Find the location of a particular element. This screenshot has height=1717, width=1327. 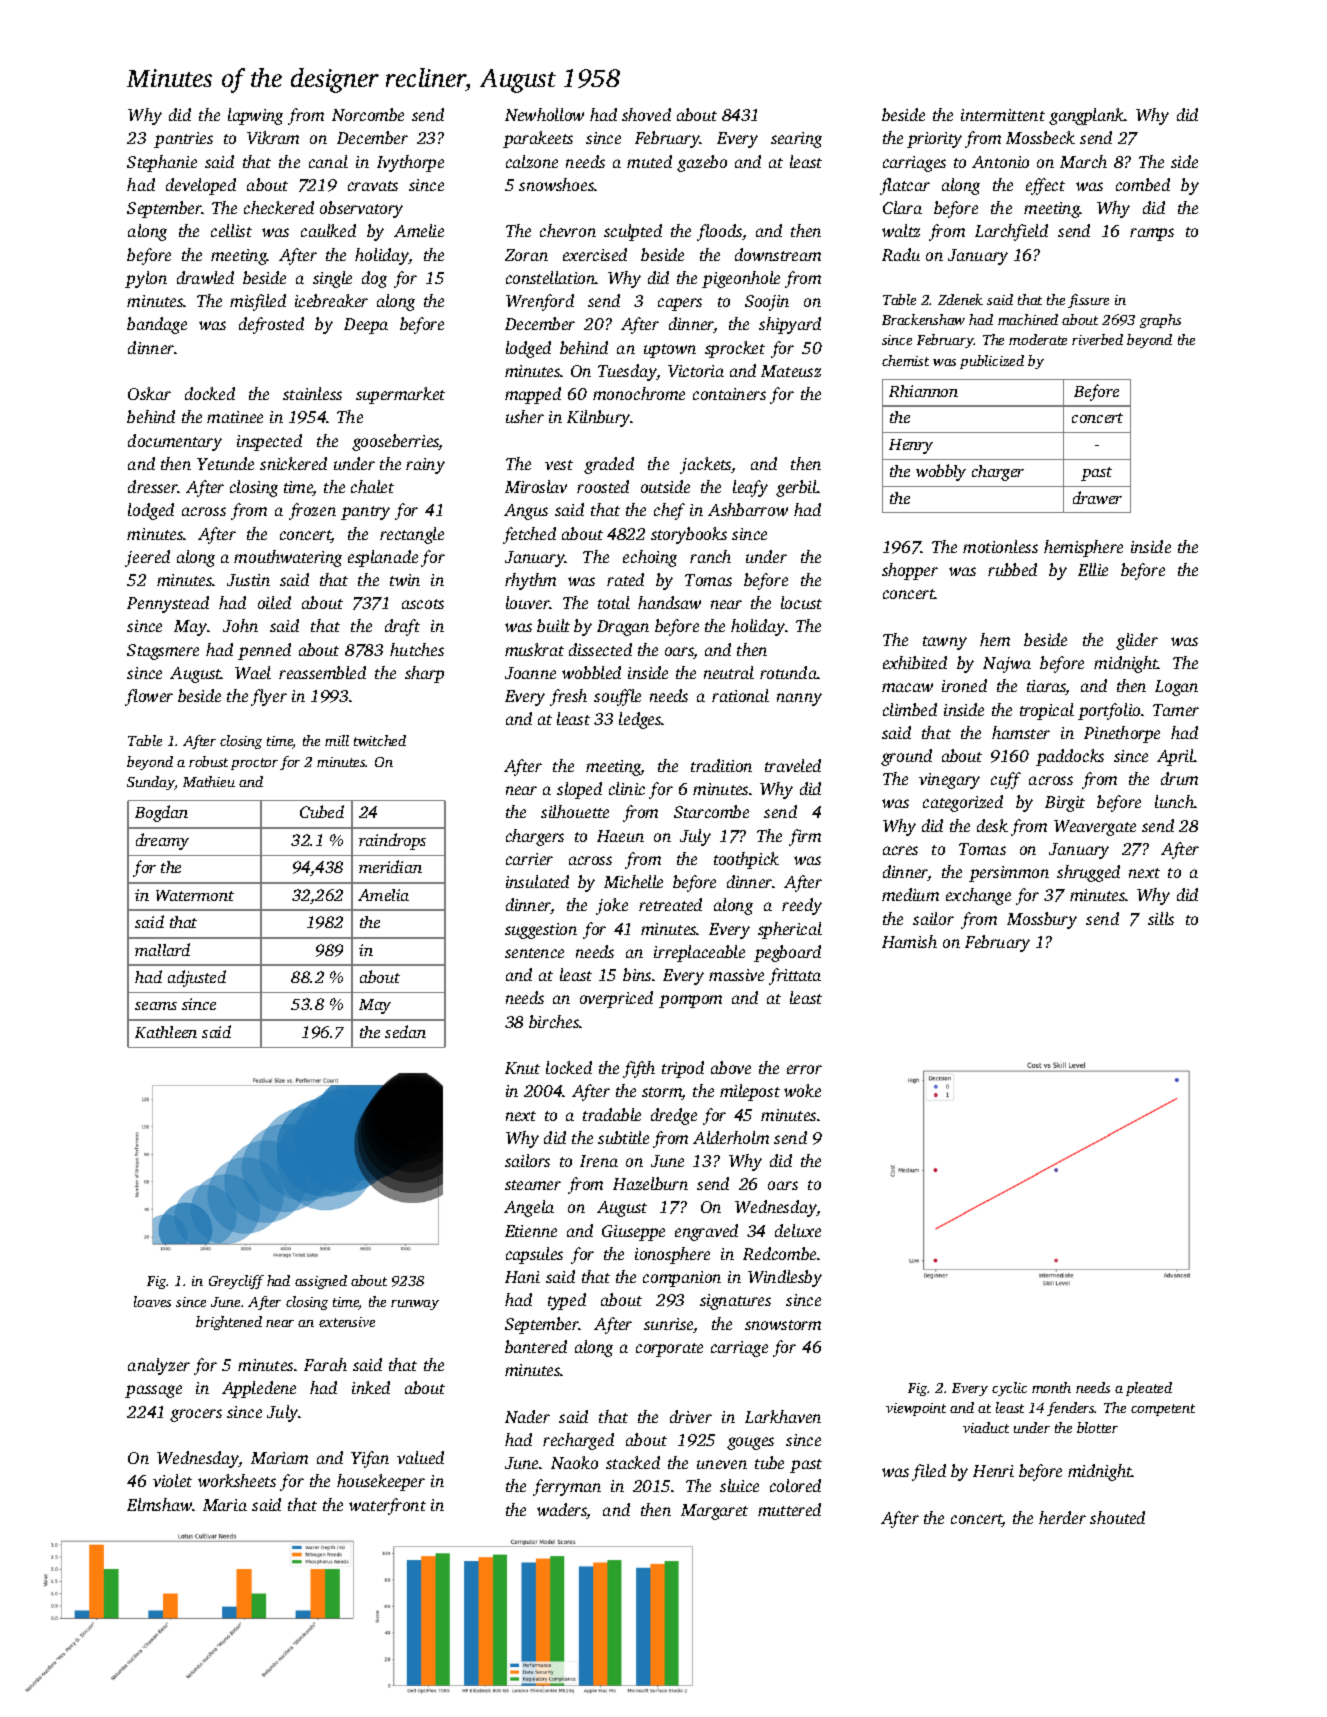

robust is located at coordinates (208, 761).
